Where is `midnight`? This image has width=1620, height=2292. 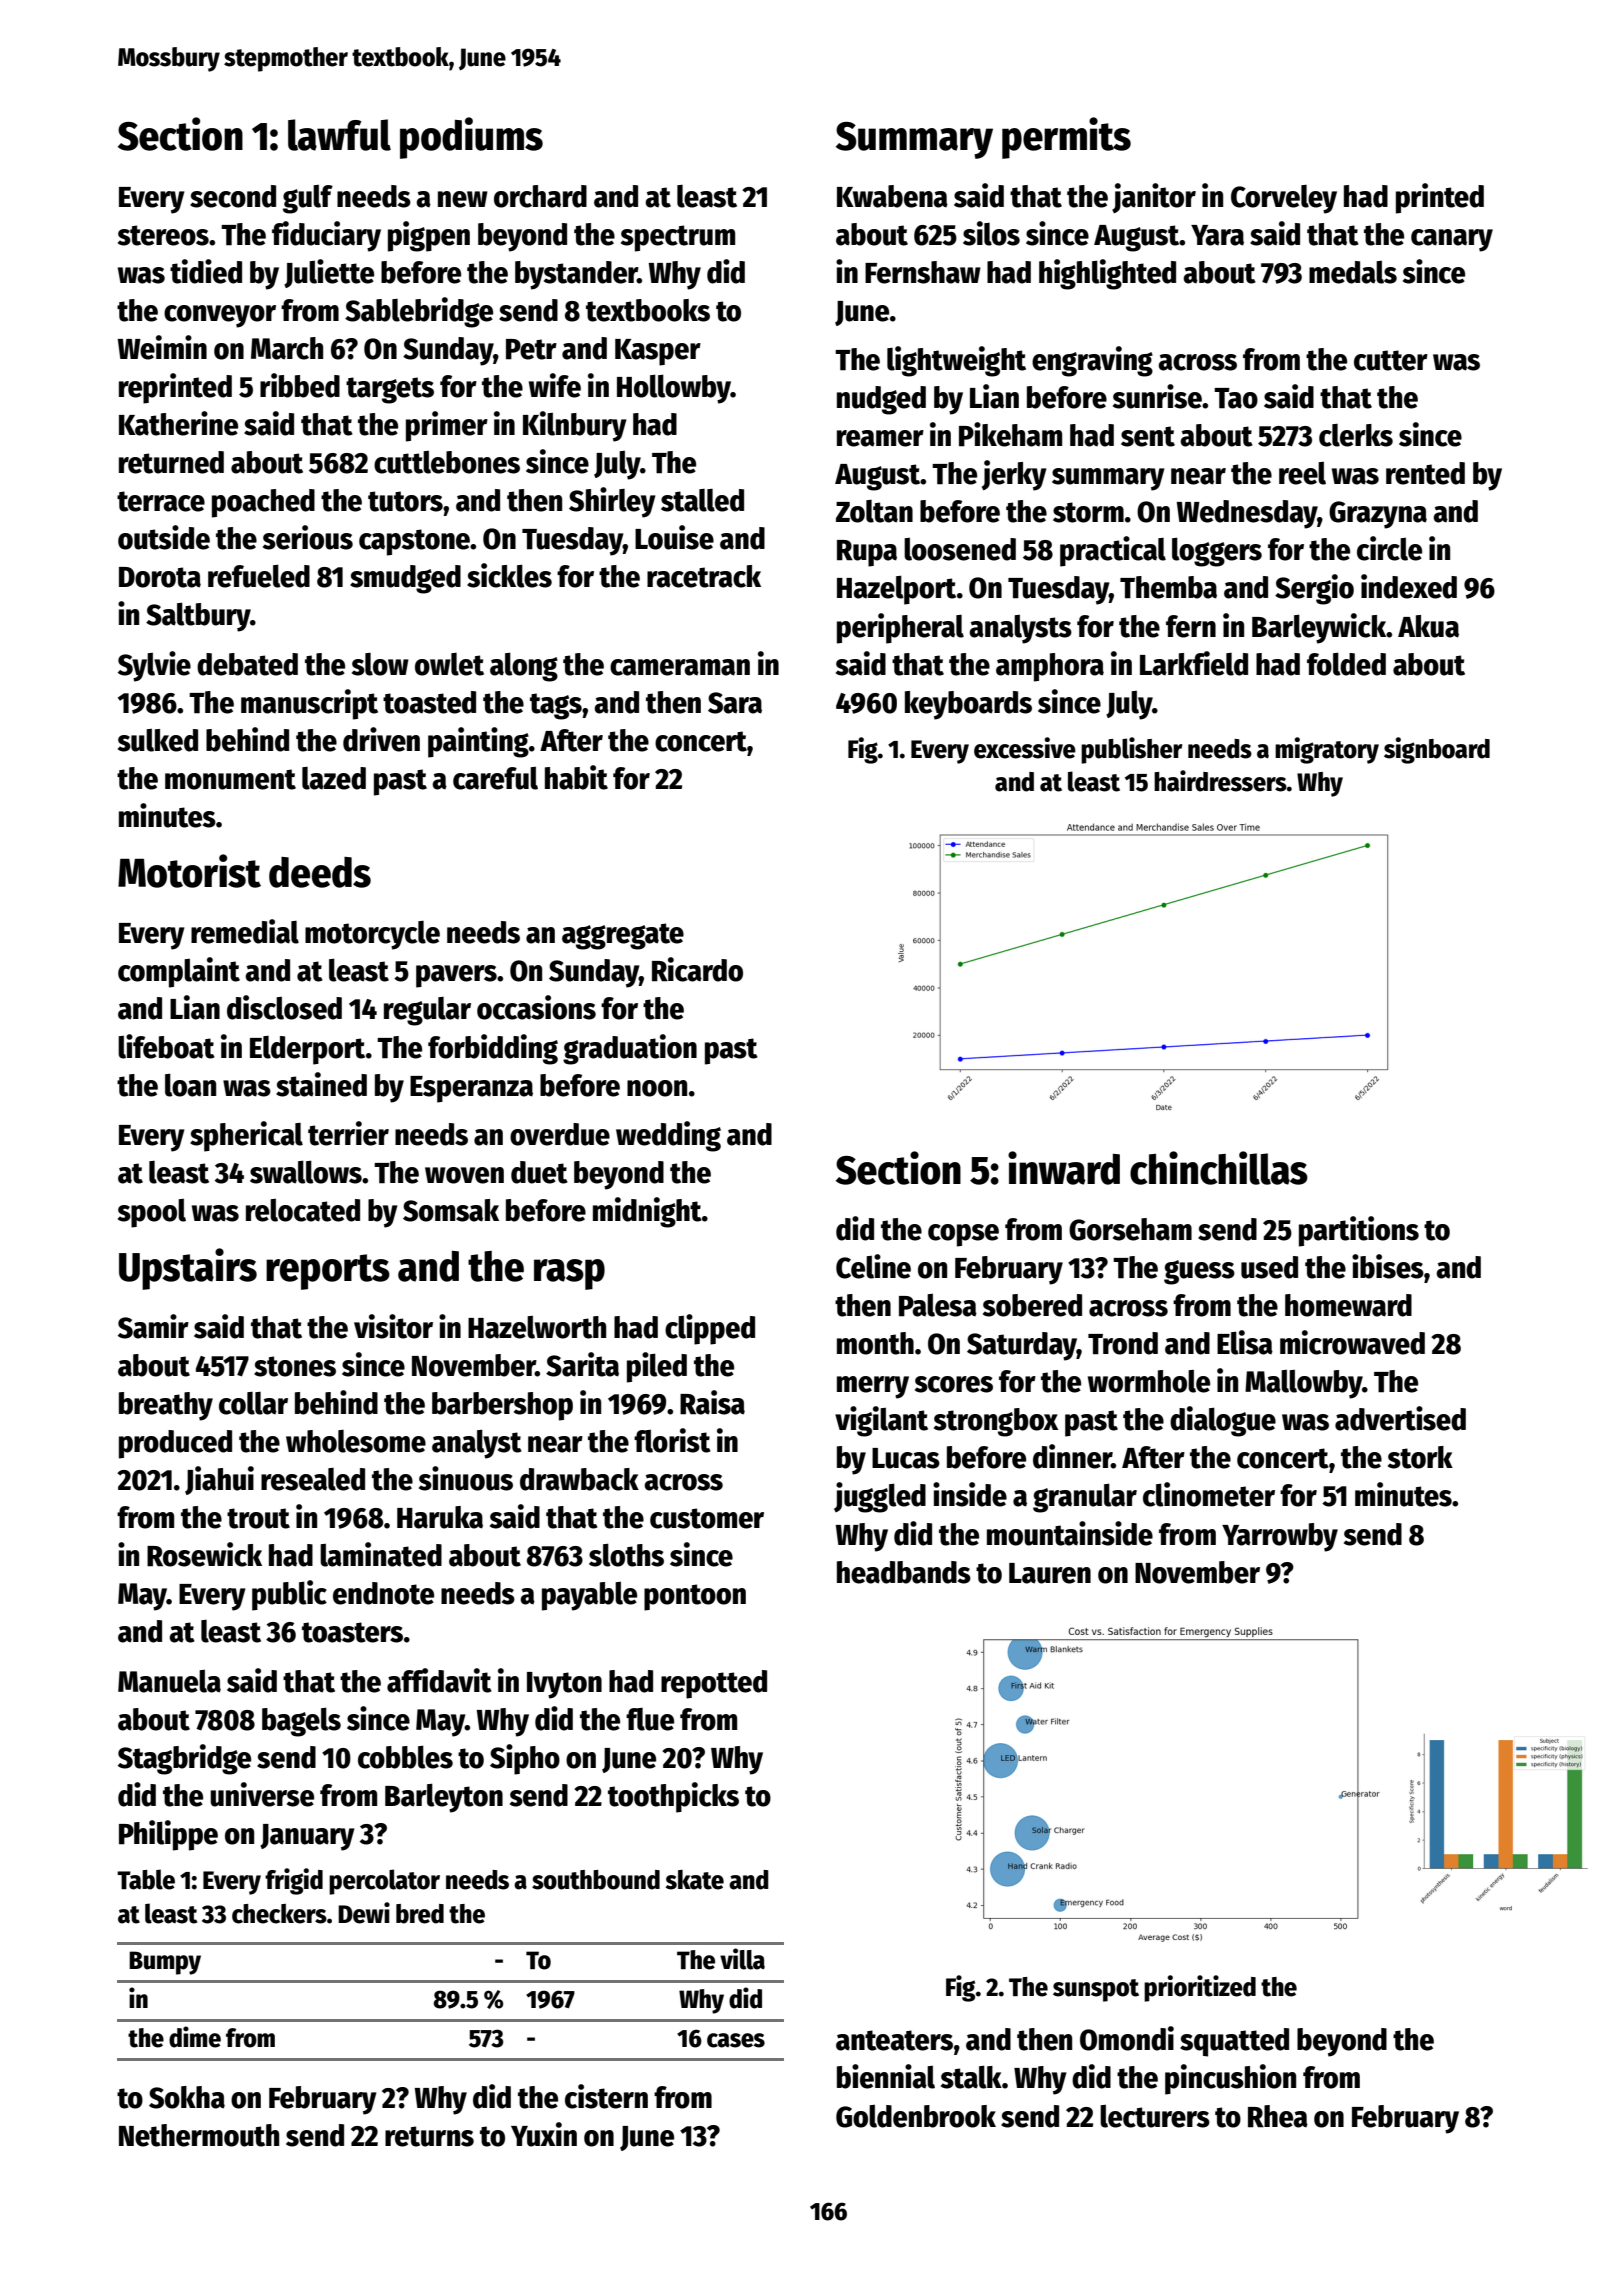
midnight is located at coordinates (647, 1212).
